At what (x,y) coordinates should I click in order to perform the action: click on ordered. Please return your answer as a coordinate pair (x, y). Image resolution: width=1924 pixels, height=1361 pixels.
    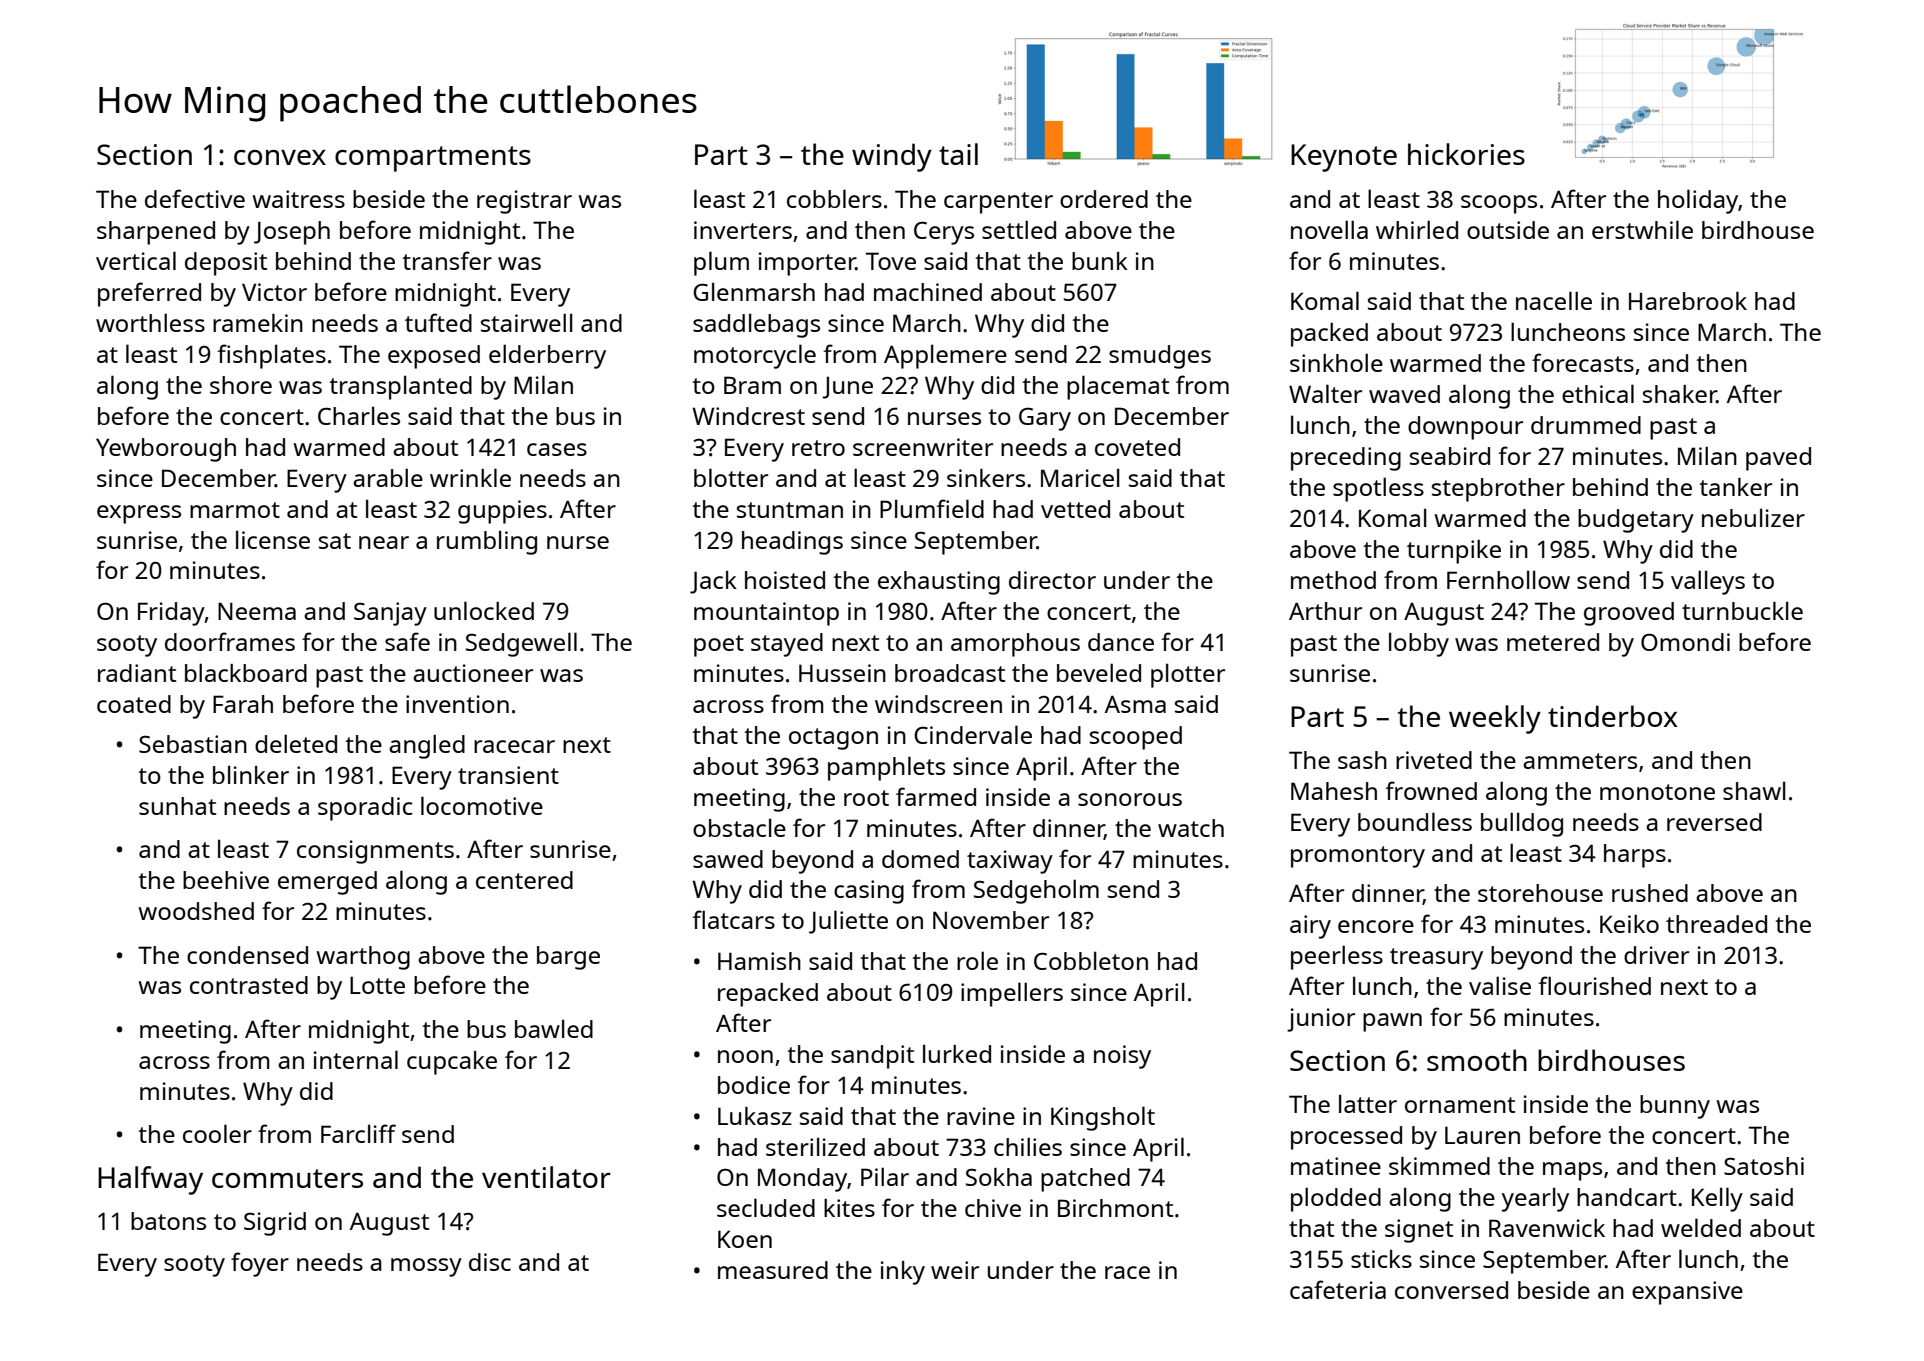
    Looking at the image, I should click on (1104, 199).
